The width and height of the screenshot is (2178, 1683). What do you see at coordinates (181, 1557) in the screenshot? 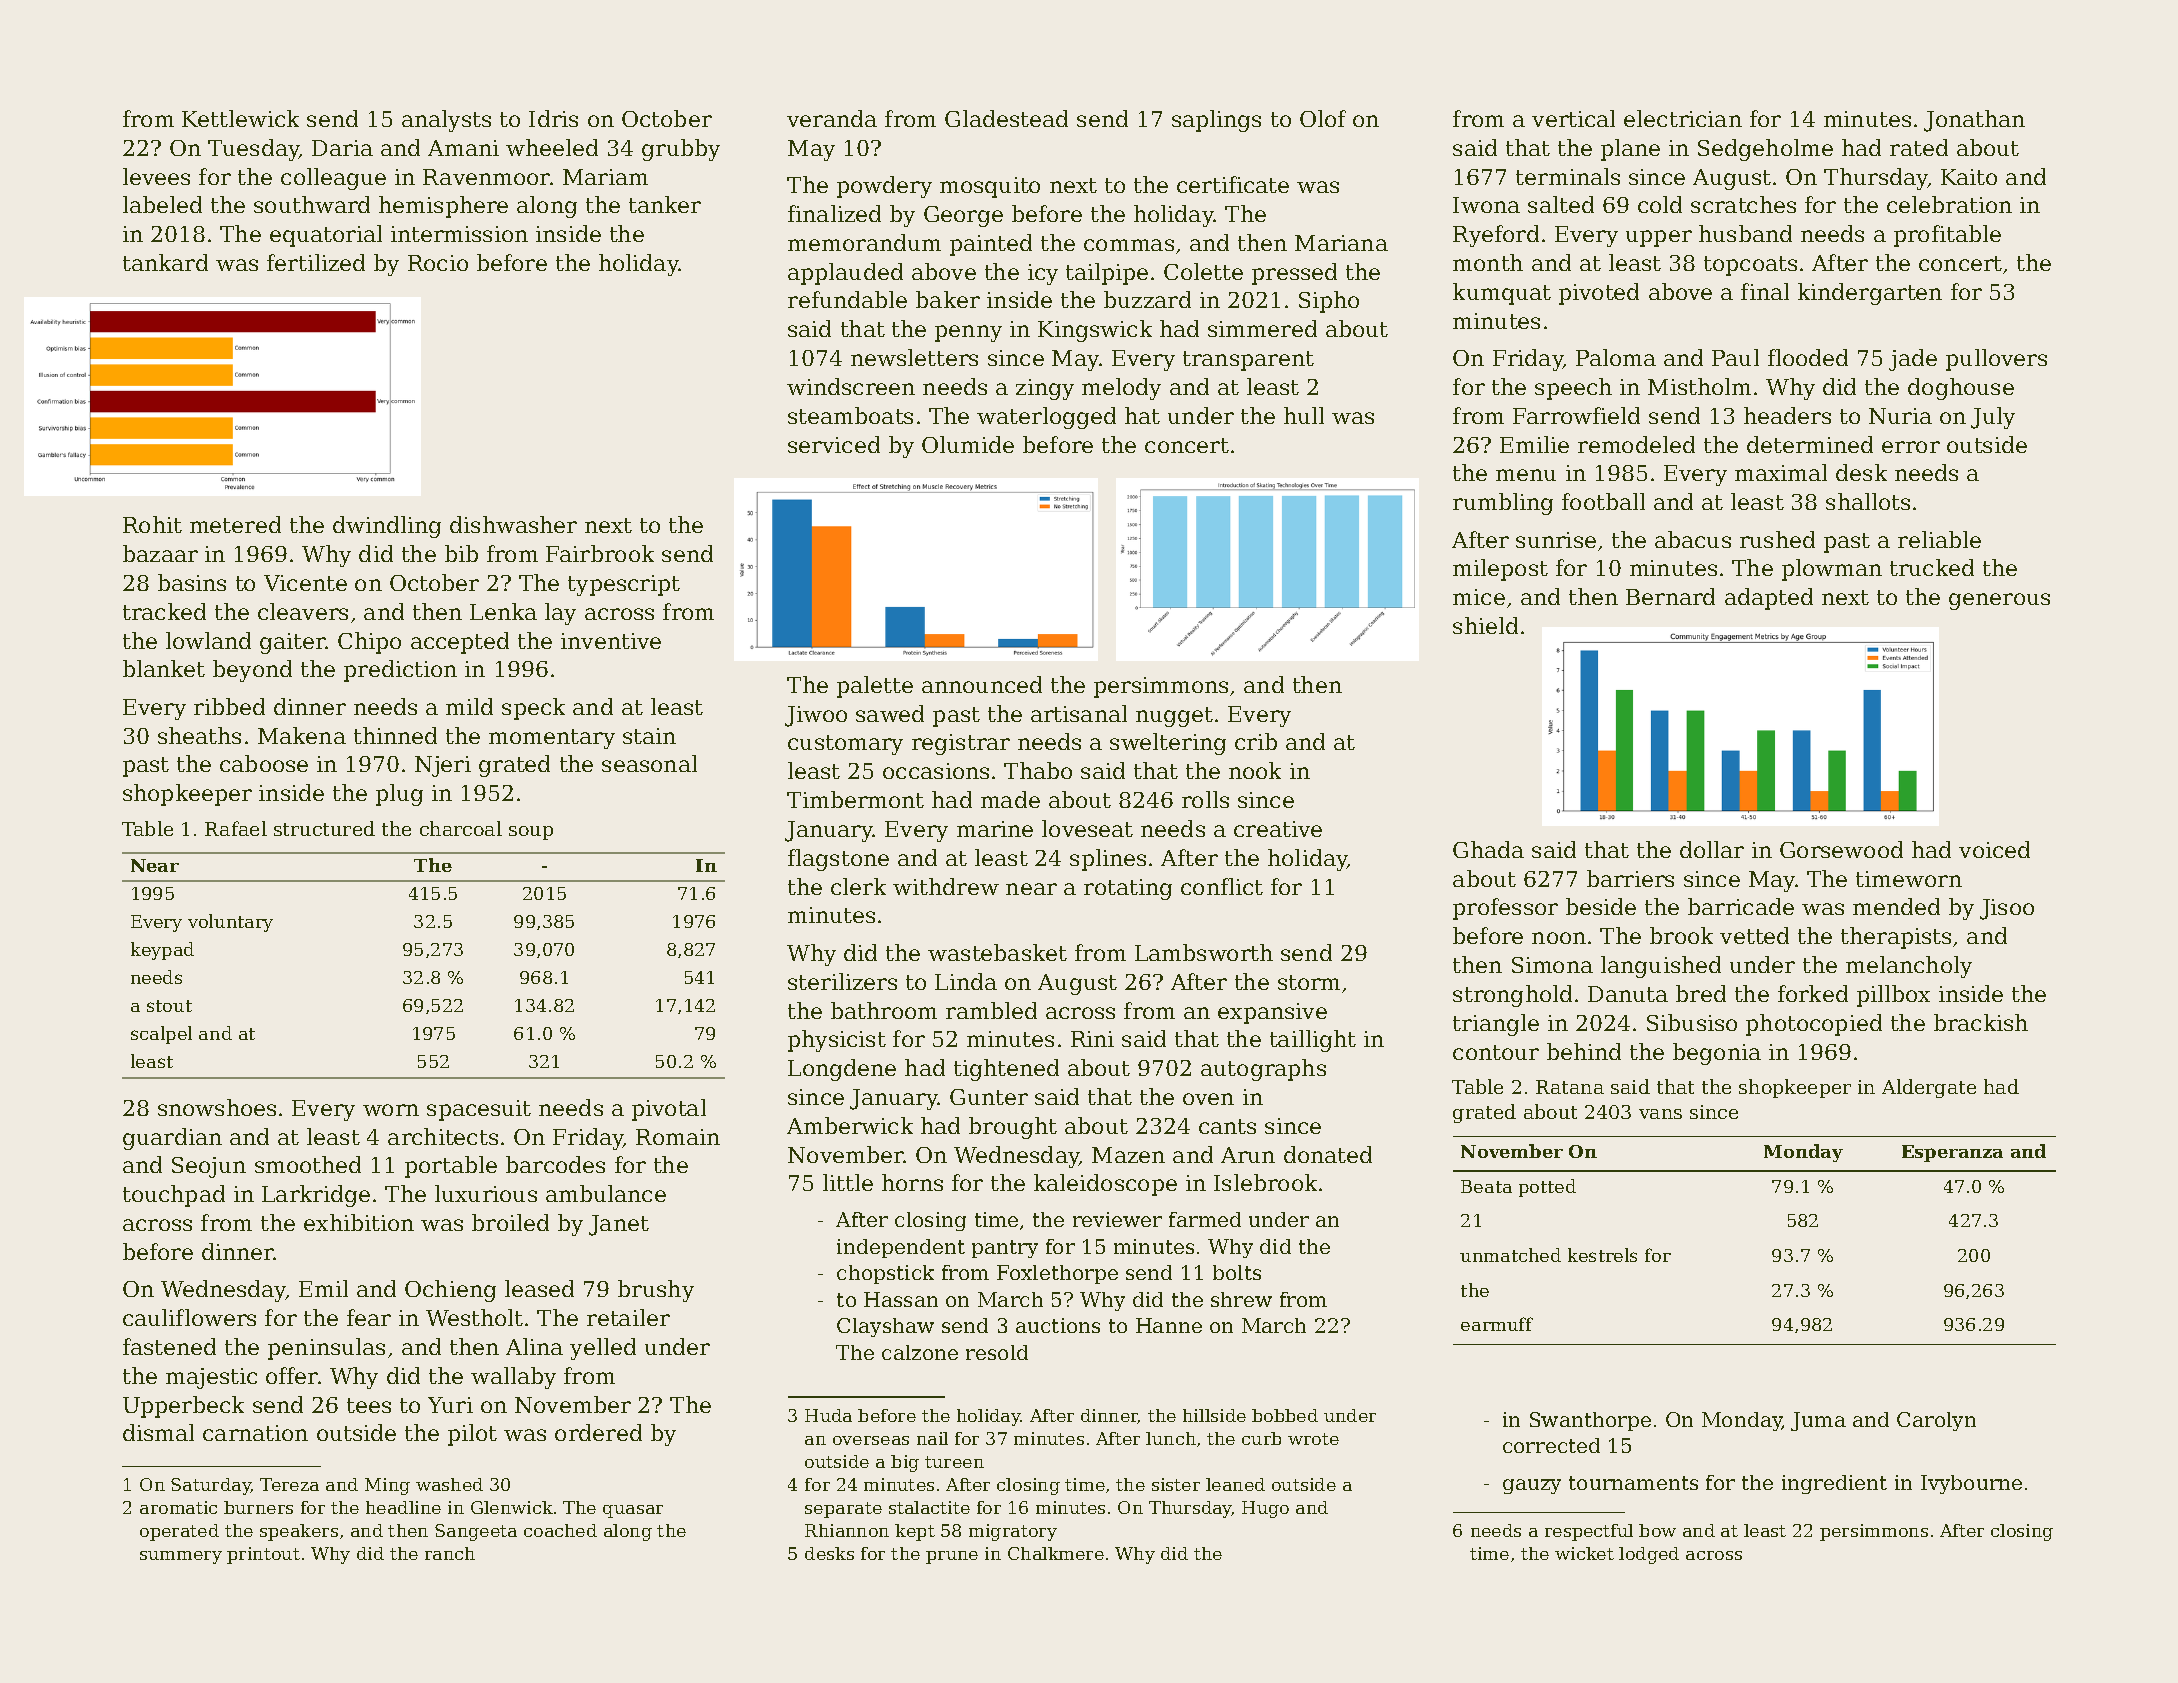
I see `summery` at bounding box center [181, 1557].
